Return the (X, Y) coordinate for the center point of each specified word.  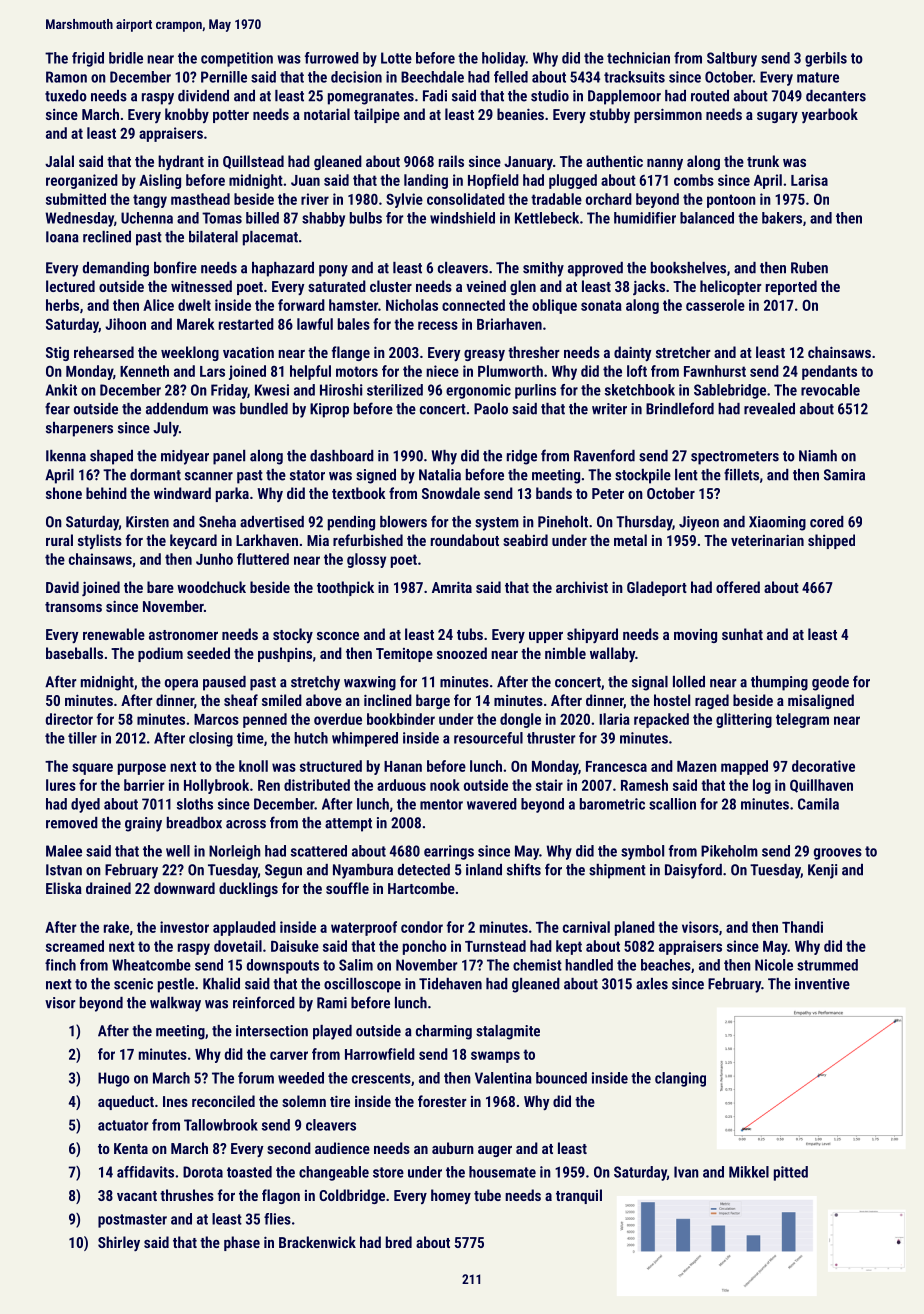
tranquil (579, 1196)
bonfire (175, 267)
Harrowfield (380, 1054)
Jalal (59, 161)
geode (830, 683)
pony (333, 271)
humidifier (645, 218)
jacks (649, 287)
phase (242, 1243)
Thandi (802, 927)
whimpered (365, 739)
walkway (175, 1004)
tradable (556, 199)
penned (265, 720)
